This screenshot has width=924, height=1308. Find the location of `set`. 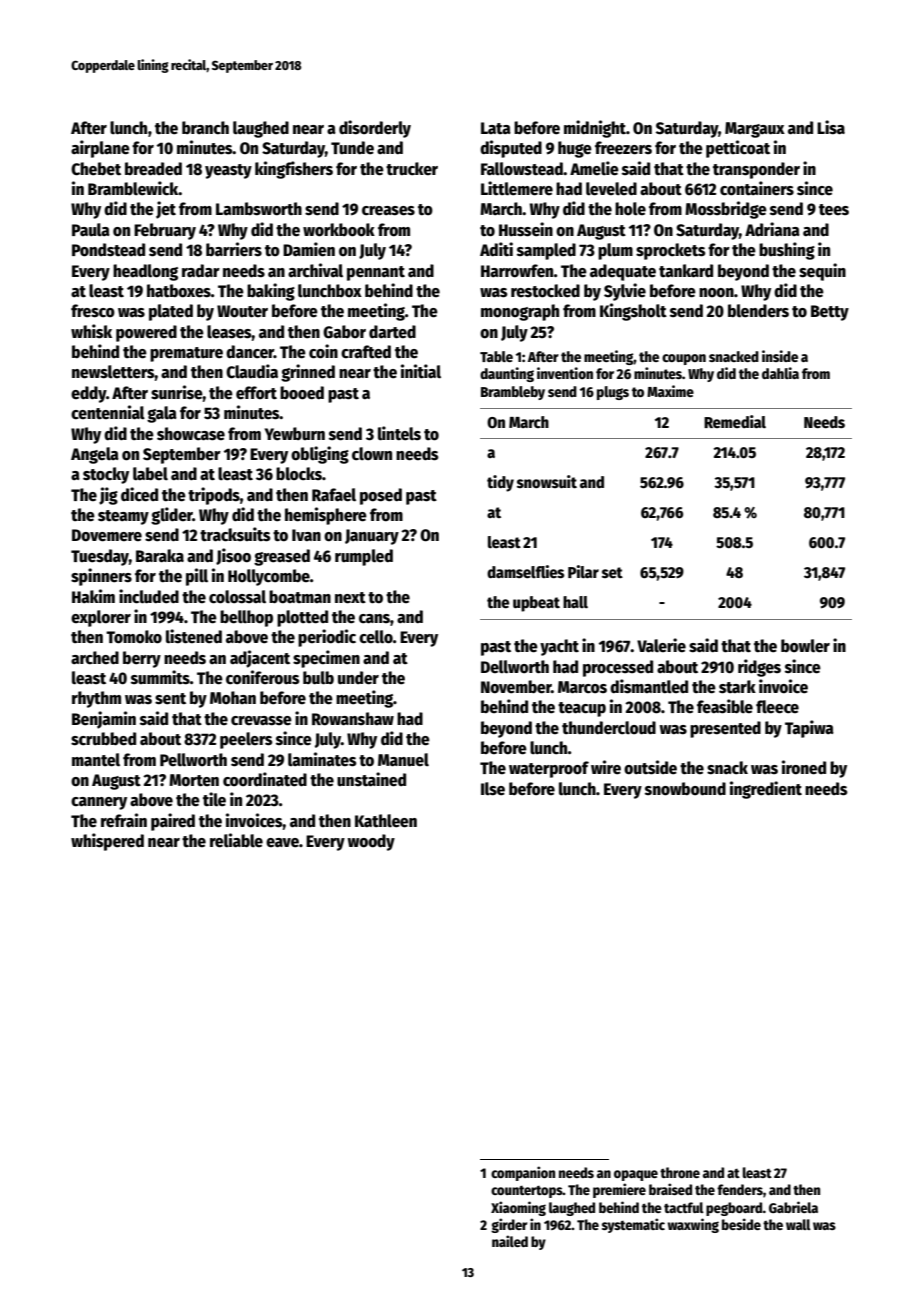

set is located at coordinates (612, 572).
